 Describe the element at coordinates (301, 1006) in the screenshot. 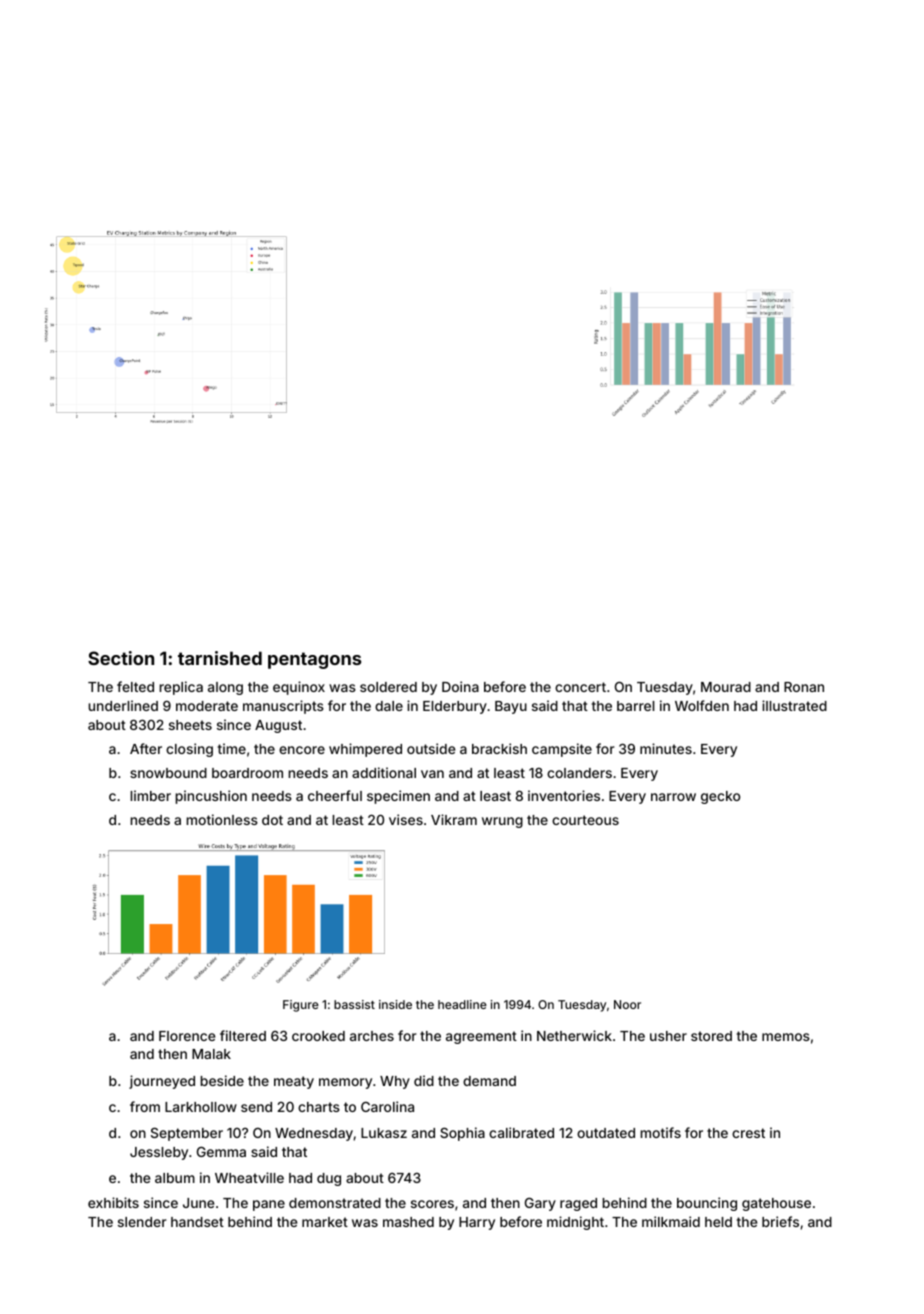

I see `Figure` at that location.
